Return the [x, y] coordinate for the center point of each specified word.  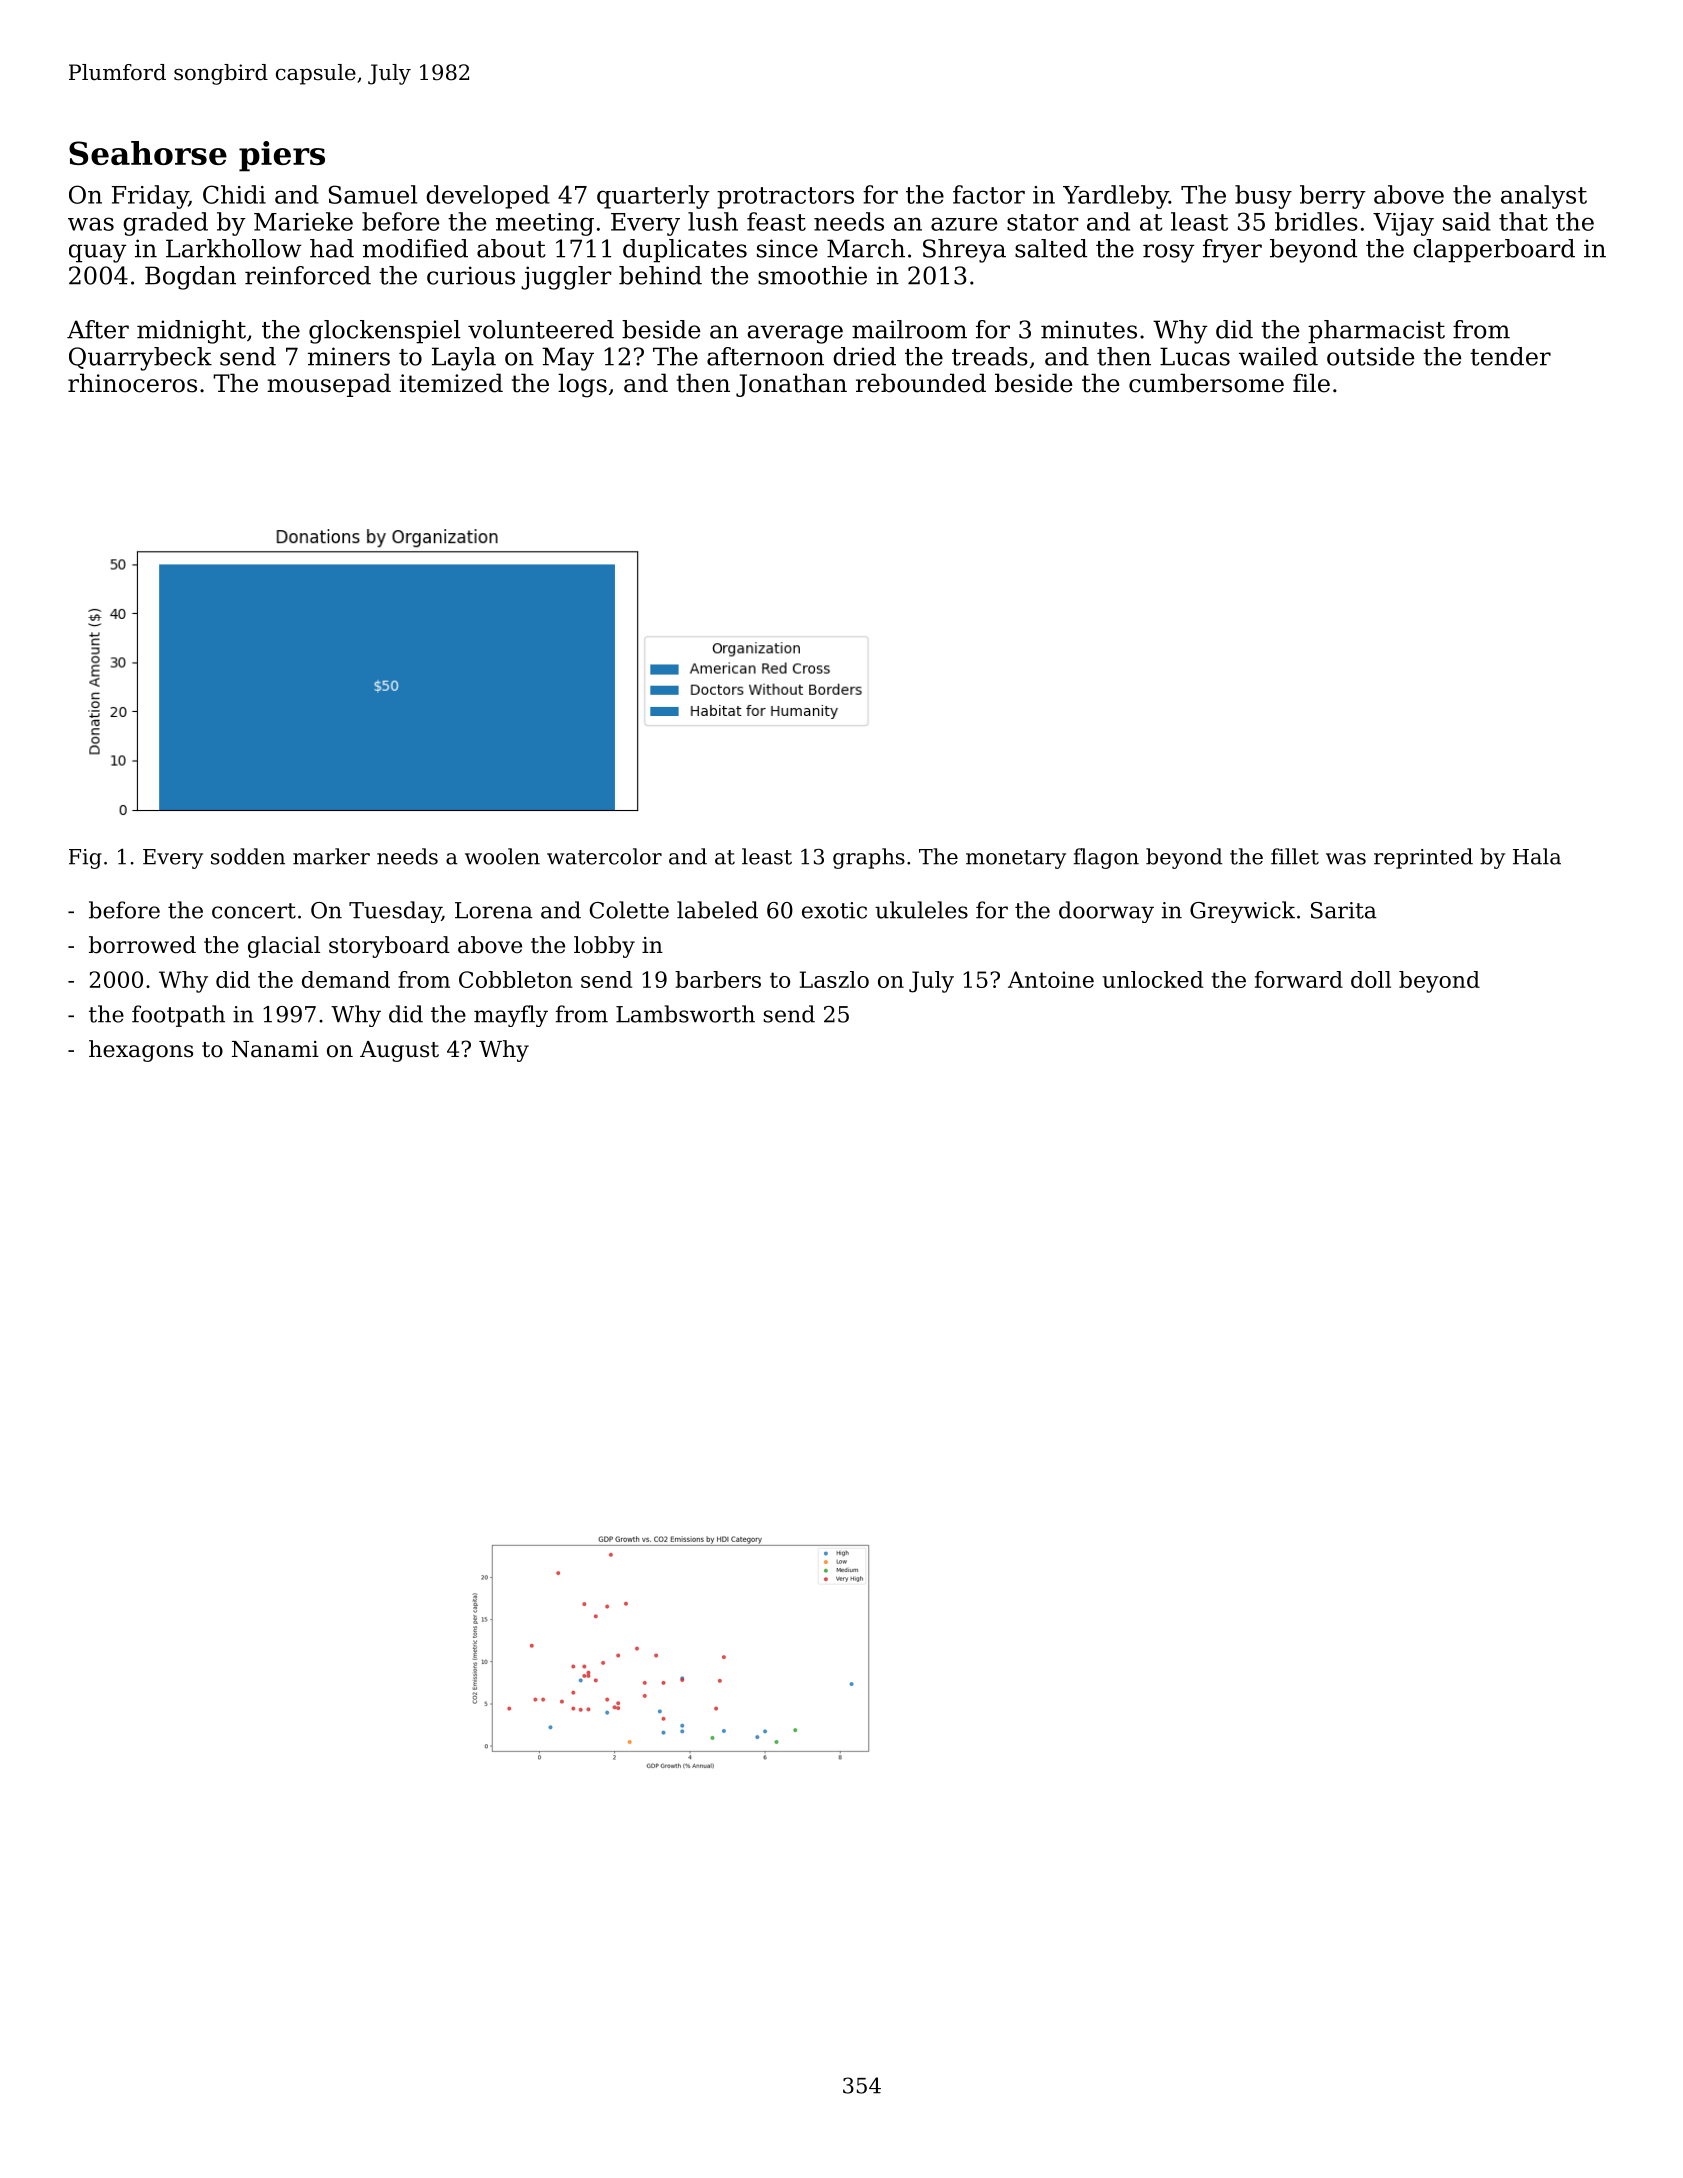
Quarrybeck [140, 359]
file [1311, 383]
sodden [248, 856]
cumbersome [1206, 383]
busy [1263, 197]
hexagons [141, 1051]
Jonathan [791, 385]
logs [582, 385]
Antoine [1051, 979]
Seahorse [148, 153]
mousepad [329, 385]
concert [254, 911]
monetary [1016, 859]
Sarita [1344, 910]
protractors [785, 198]
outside [1370, 356]
